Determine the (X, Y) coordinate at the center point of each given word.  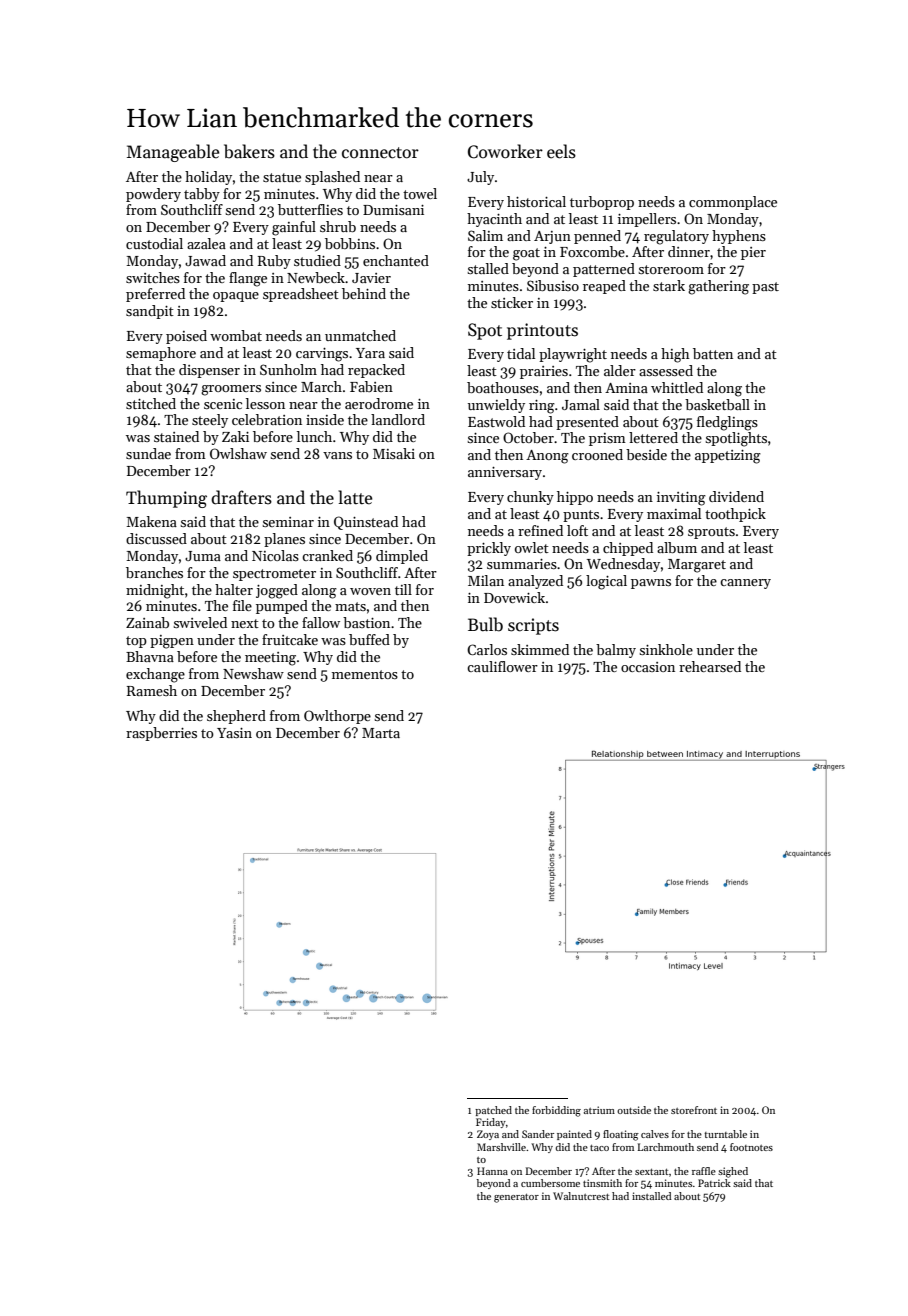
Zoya (488, 1135)
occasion (648, 667)
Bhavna (150, 656)
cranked (327, 555)
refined (540, 530)
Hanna (492, 1171)
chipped (628, 549)
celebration (267, 419)
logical (606, 582)
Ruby (274, 262)
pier (753, 253)
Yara (370, 353)
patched (493, 1111)
